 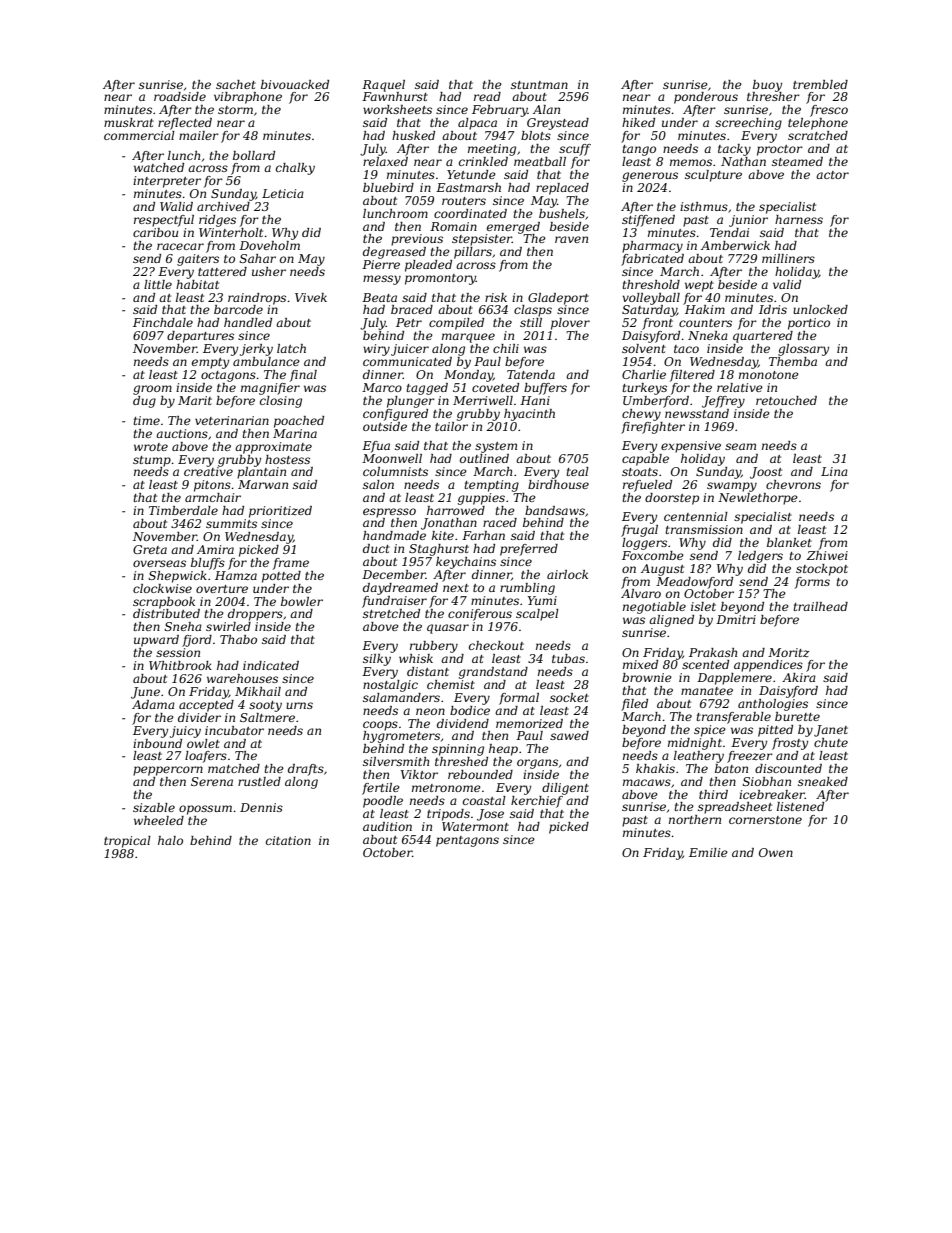 I want to click on ponderous, so click(x=706, y=98).
